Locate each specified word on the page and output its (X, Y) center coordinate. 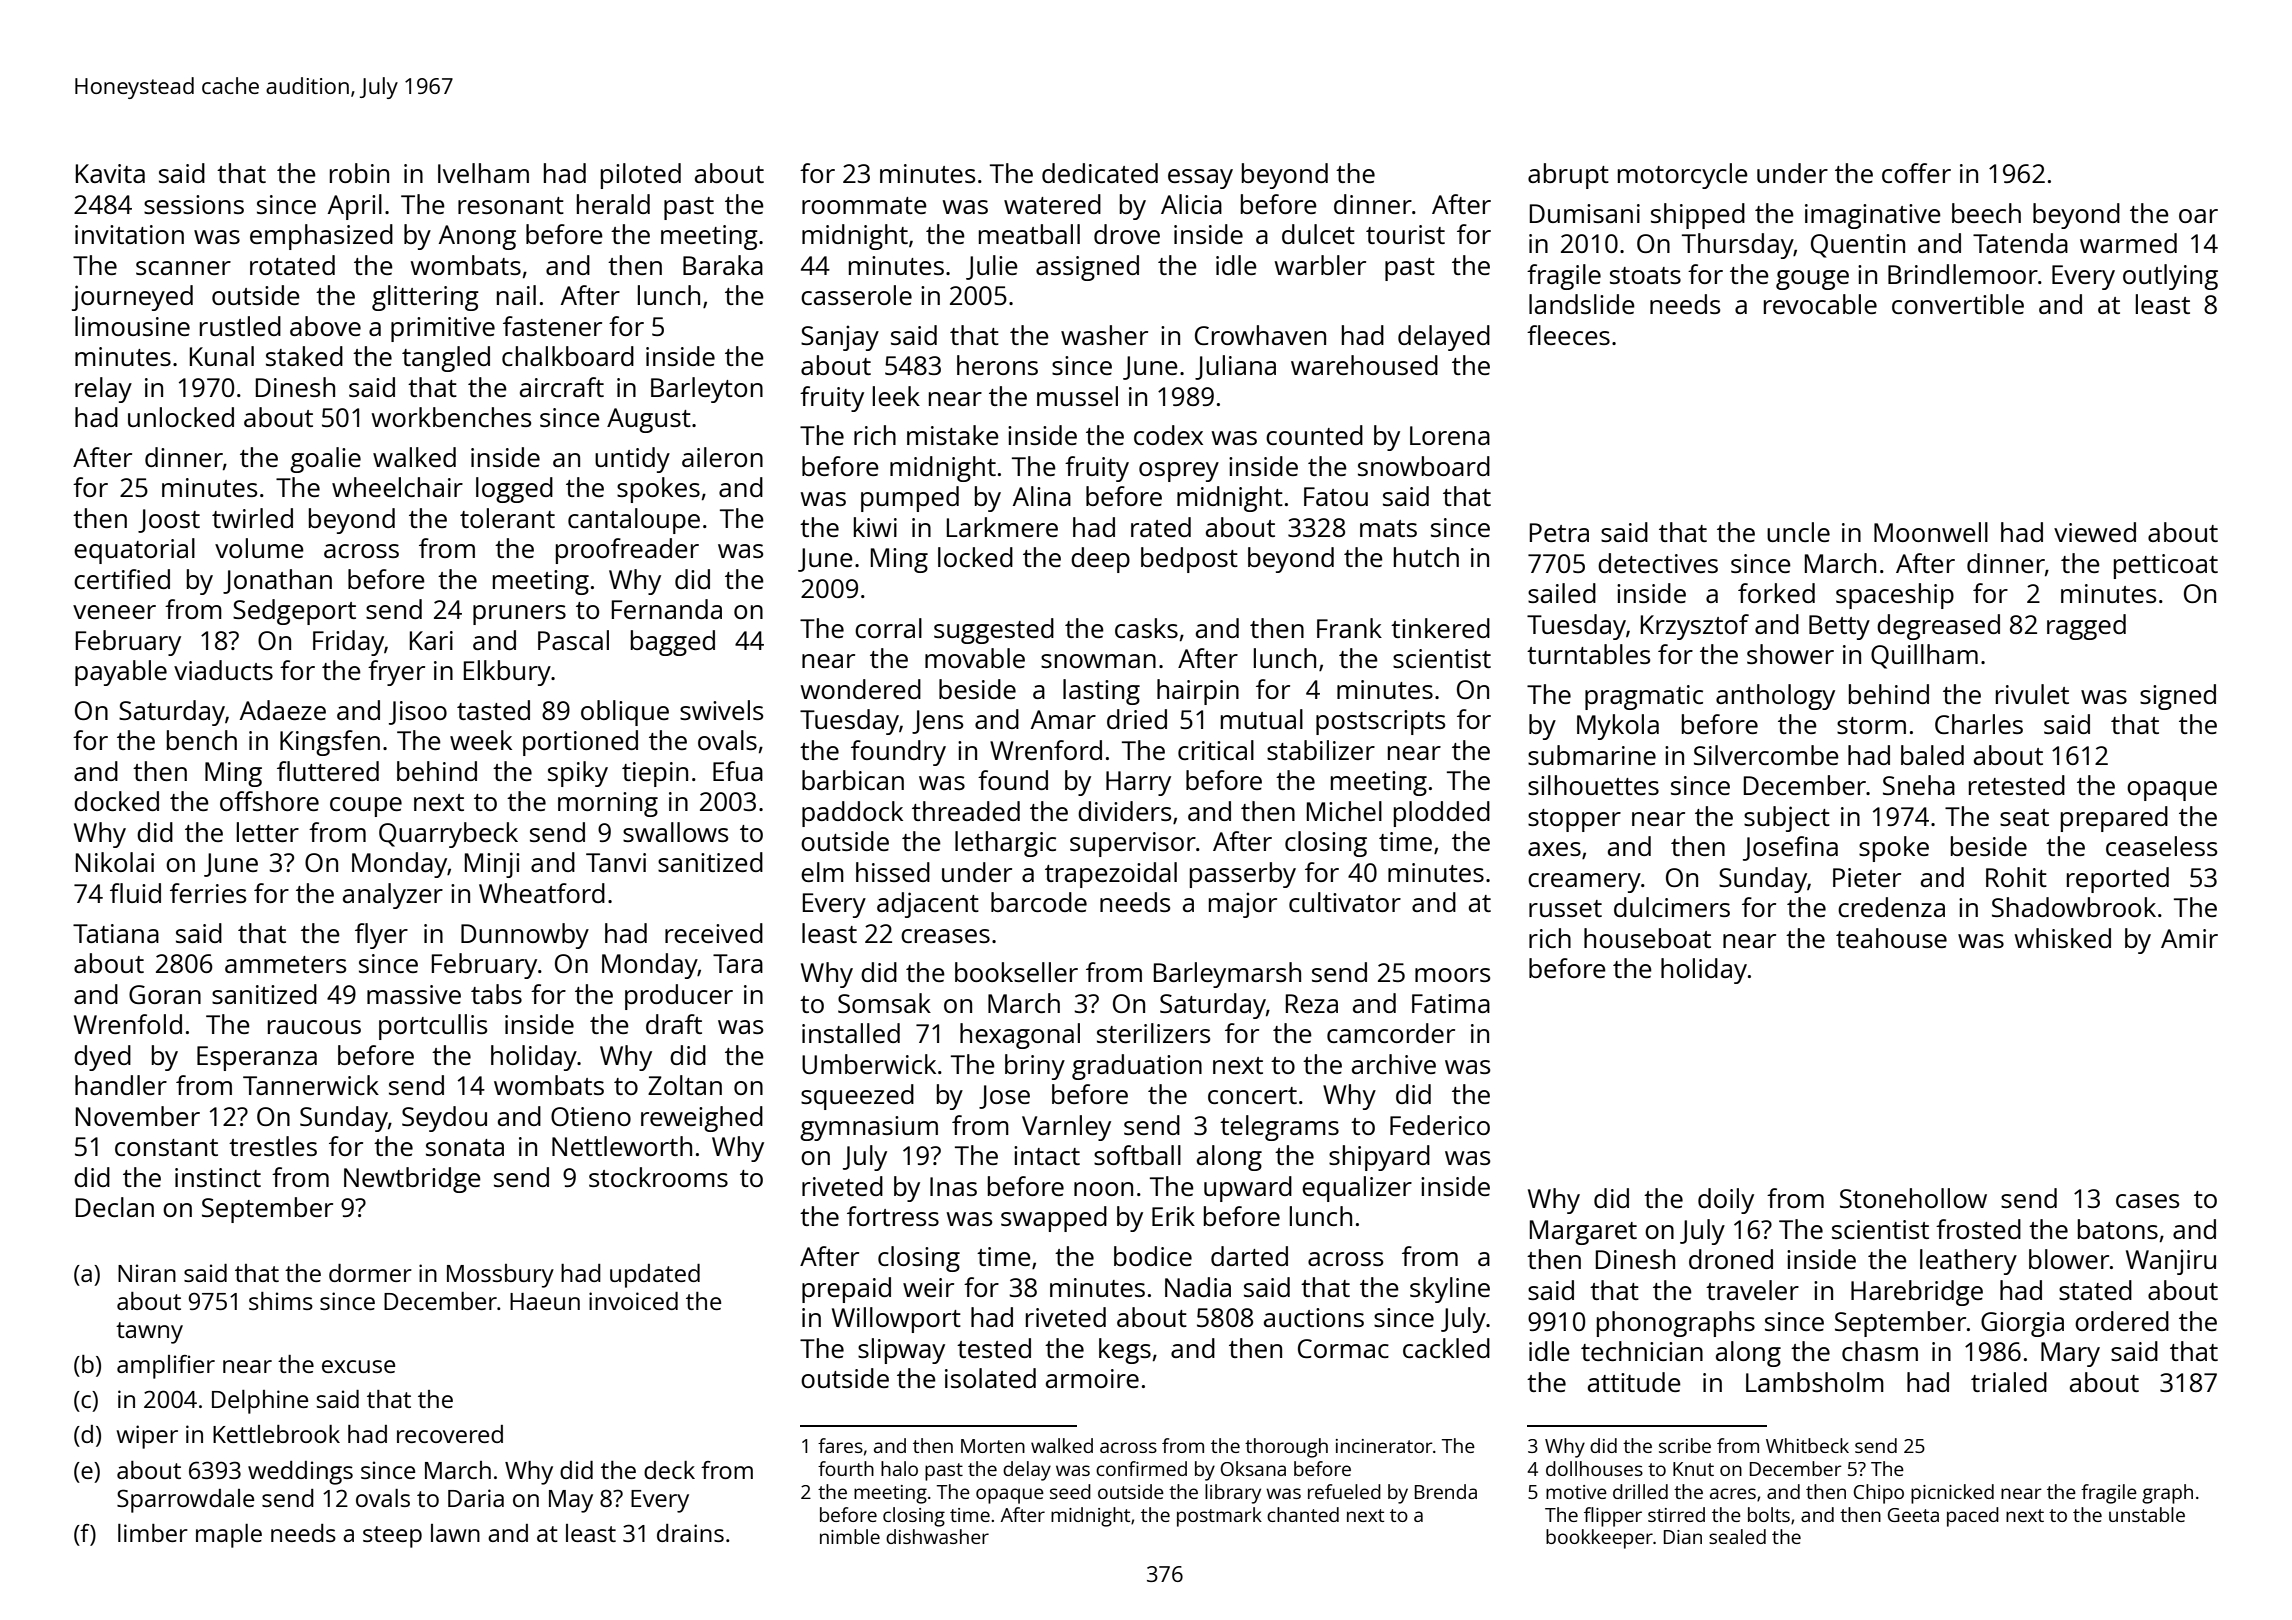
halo (899, 1468)
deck (669, 1470)
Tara (738, 963)
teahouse (1891, 938)
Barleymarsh (1227, 975)
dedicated (1100, 173)
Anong (477, 237)
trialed (2009, 1382)
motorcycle (1683, 176)
